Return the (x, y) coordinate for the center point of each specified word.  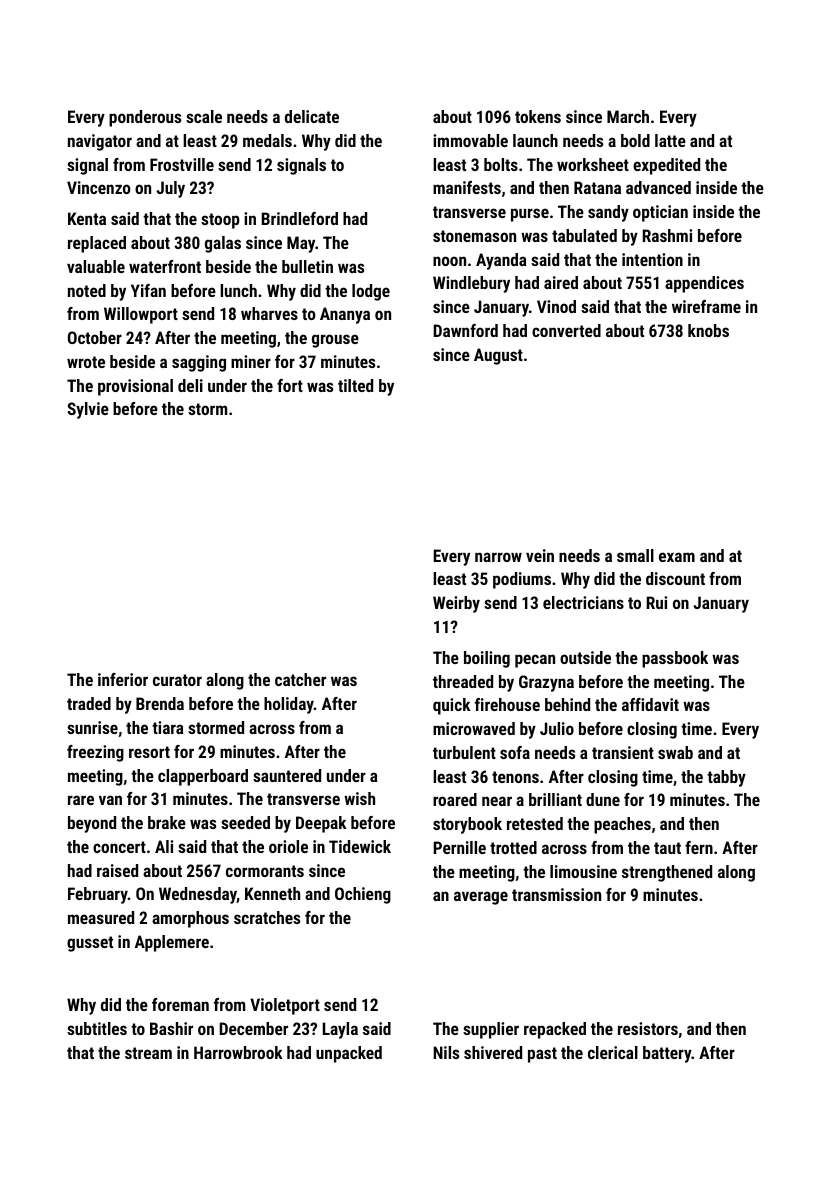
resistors (648, 1028)
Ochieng (363, 895)
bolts (501, 164)
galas (223, 244)
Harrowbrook (238, 1052)
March (628, 116)
